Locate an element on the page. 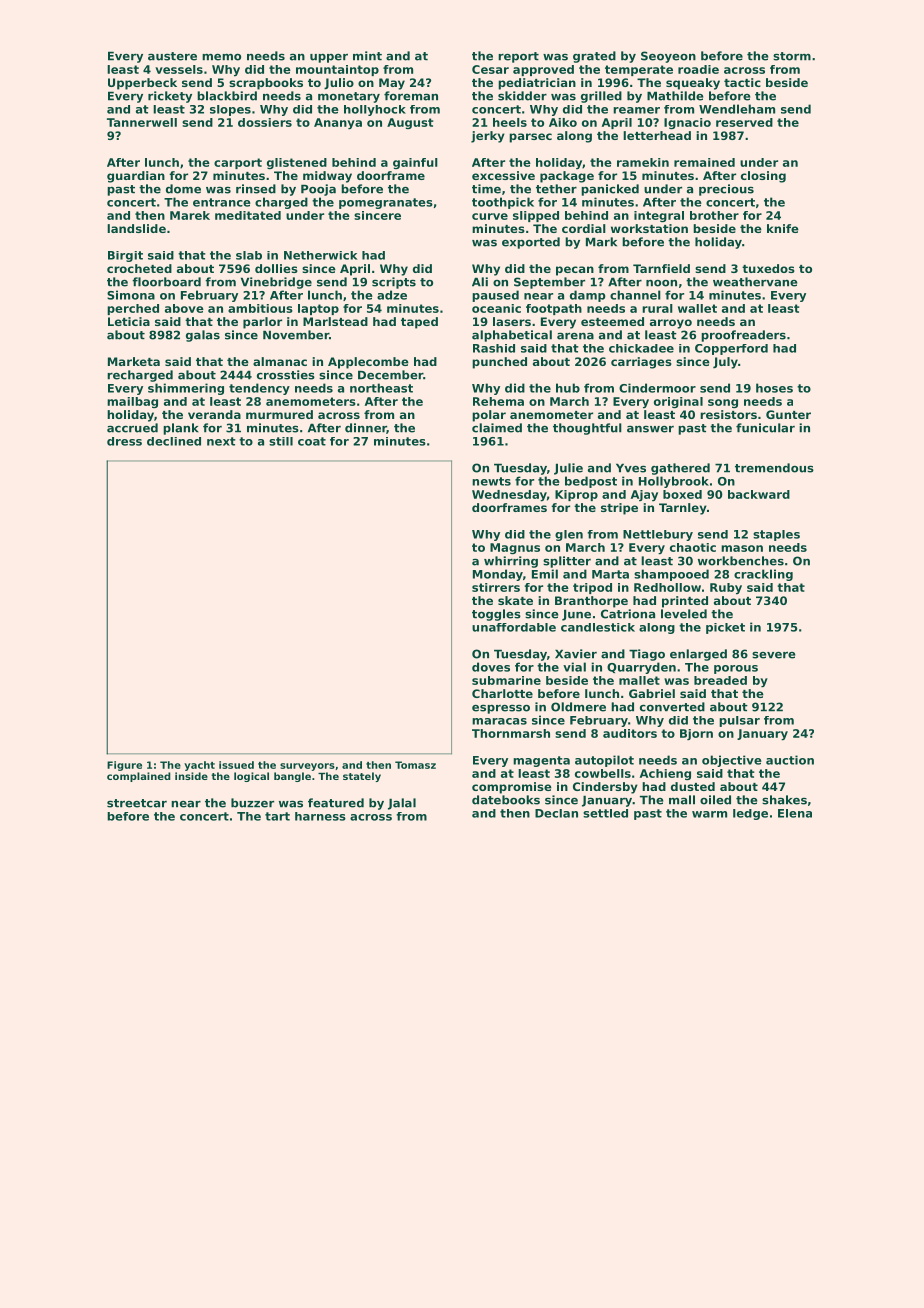 This image has height=1308, width=924. toggles is located at coordinates (496, 615).
